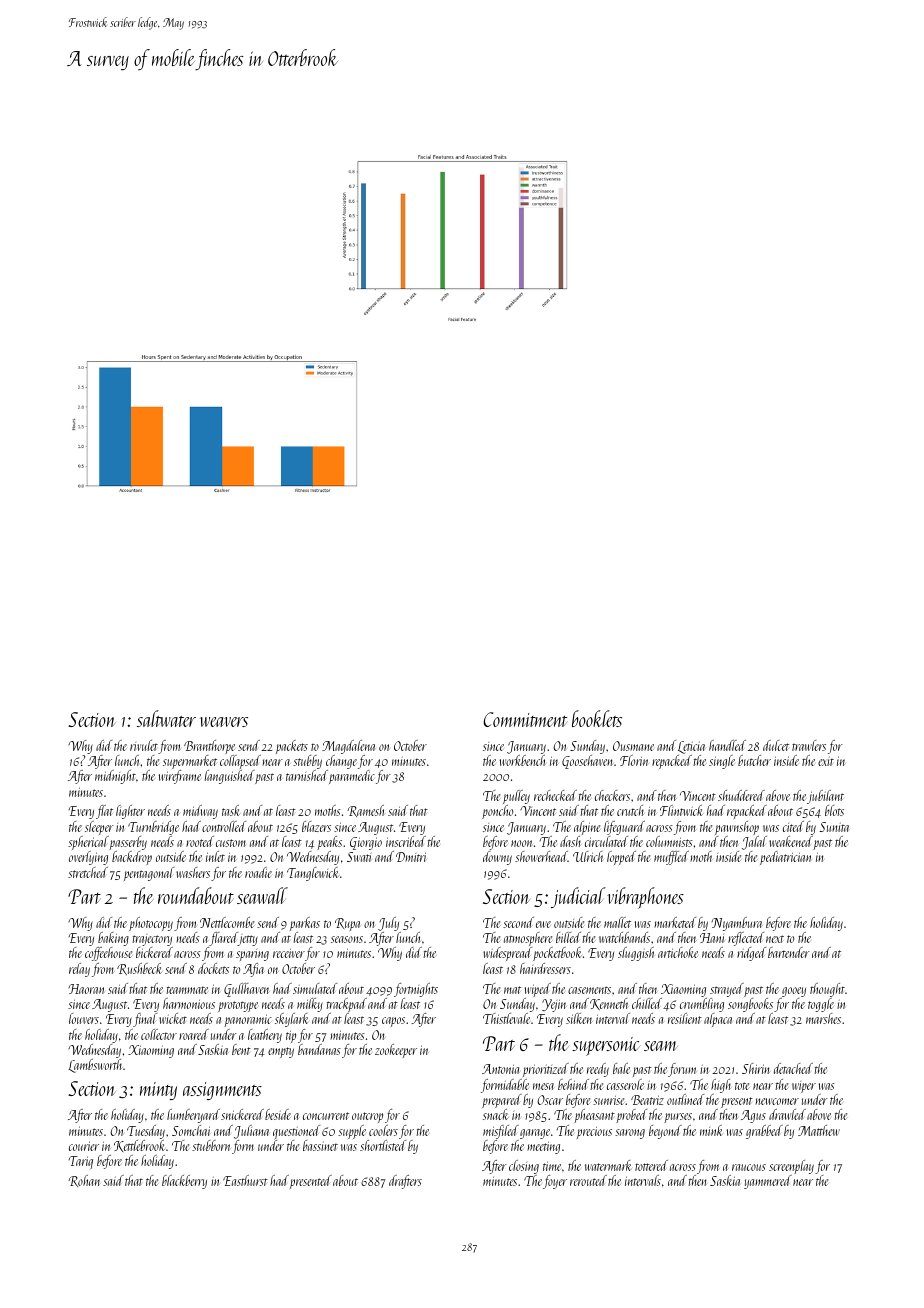  What do you see at coordinates (88, 872) in the screenshot?
I see `stretched` at bounding box center [88, 872].
